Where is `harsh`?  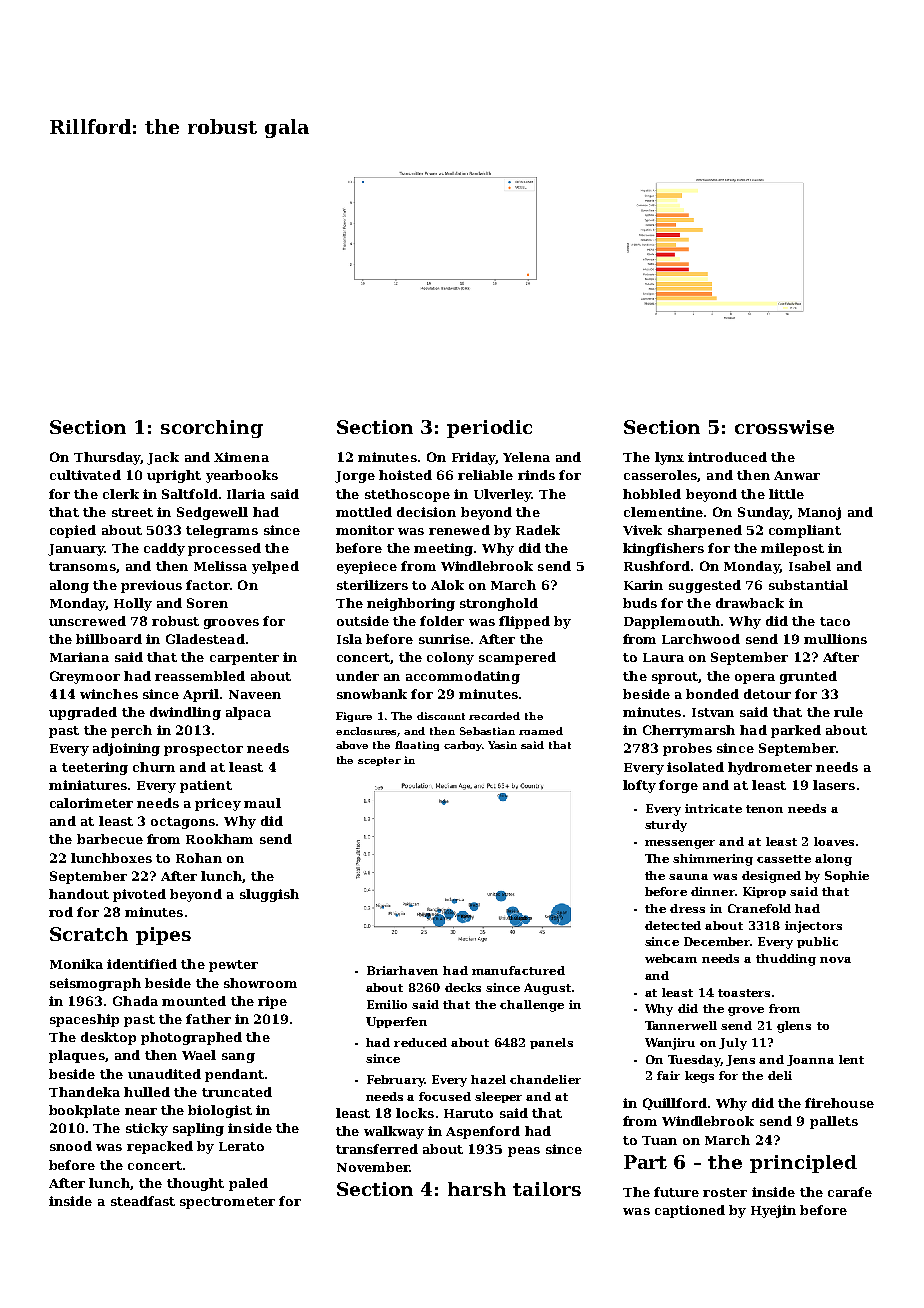 harsh is located at coordinates (477, 1189).
